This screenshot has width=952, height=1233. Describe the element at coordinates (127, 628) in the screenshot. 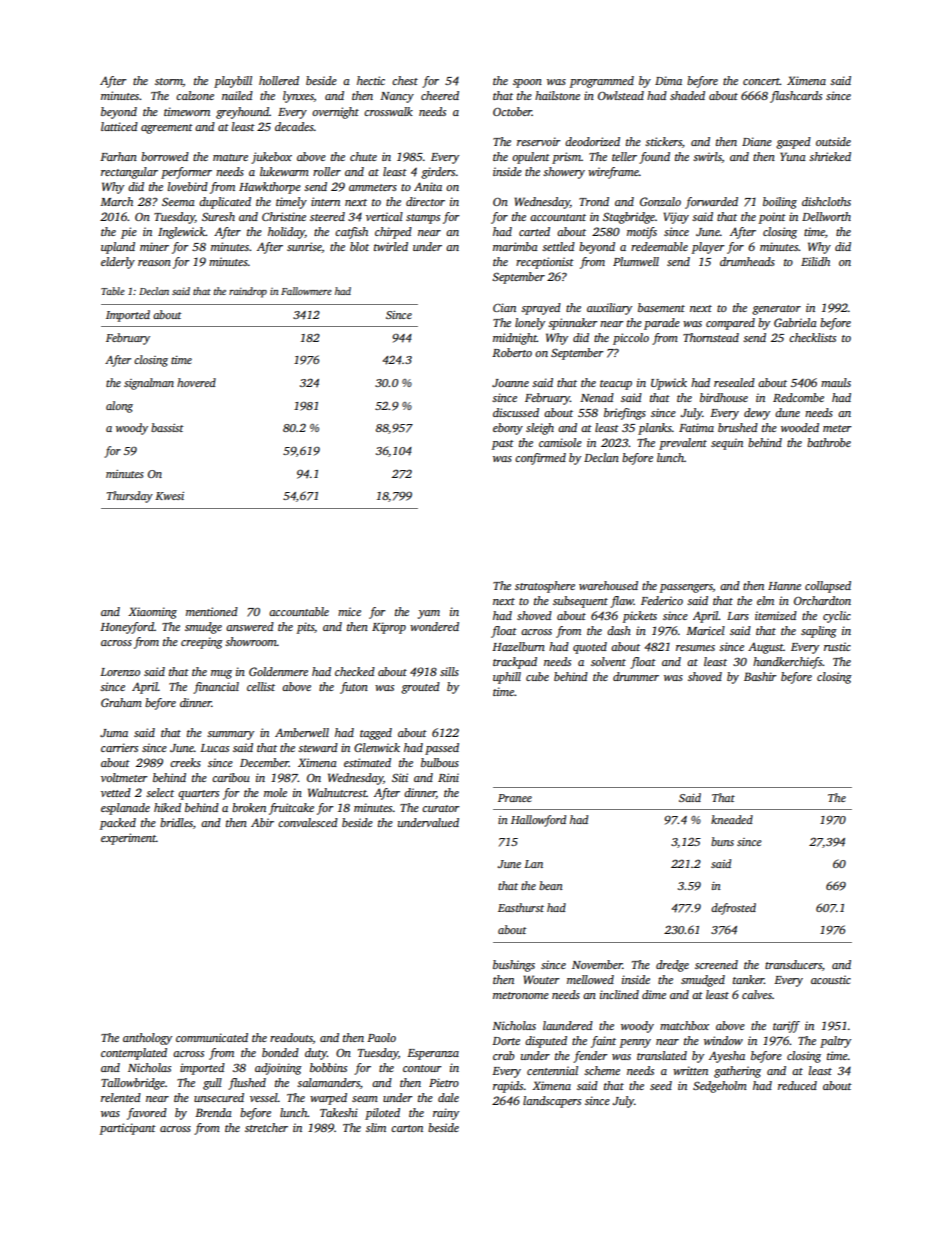

I see `Honeyford` at that location.
